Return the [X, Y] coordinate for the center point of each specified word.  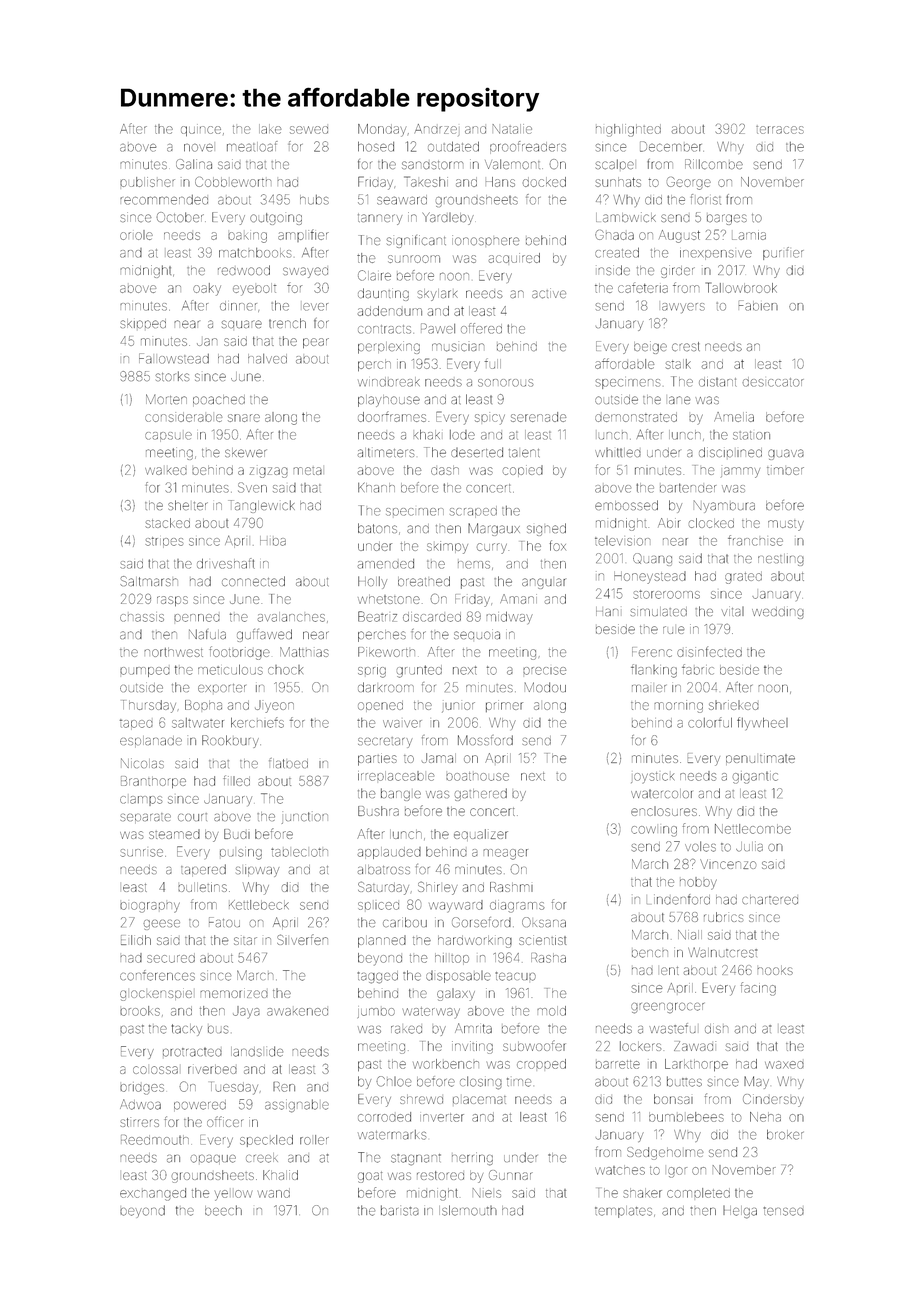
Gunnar [511, 1175]
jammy [740, 472]
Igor [677, 1172]
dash [445, 470]
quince [201, 130]
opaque [213, 1159]
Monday [382, 130]
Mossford [485, 740]
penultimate [760, 759]
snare [244, 418]
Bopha [203, 705]
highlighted [628, 130]
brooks [140, 1011]
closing [481, 1083]
